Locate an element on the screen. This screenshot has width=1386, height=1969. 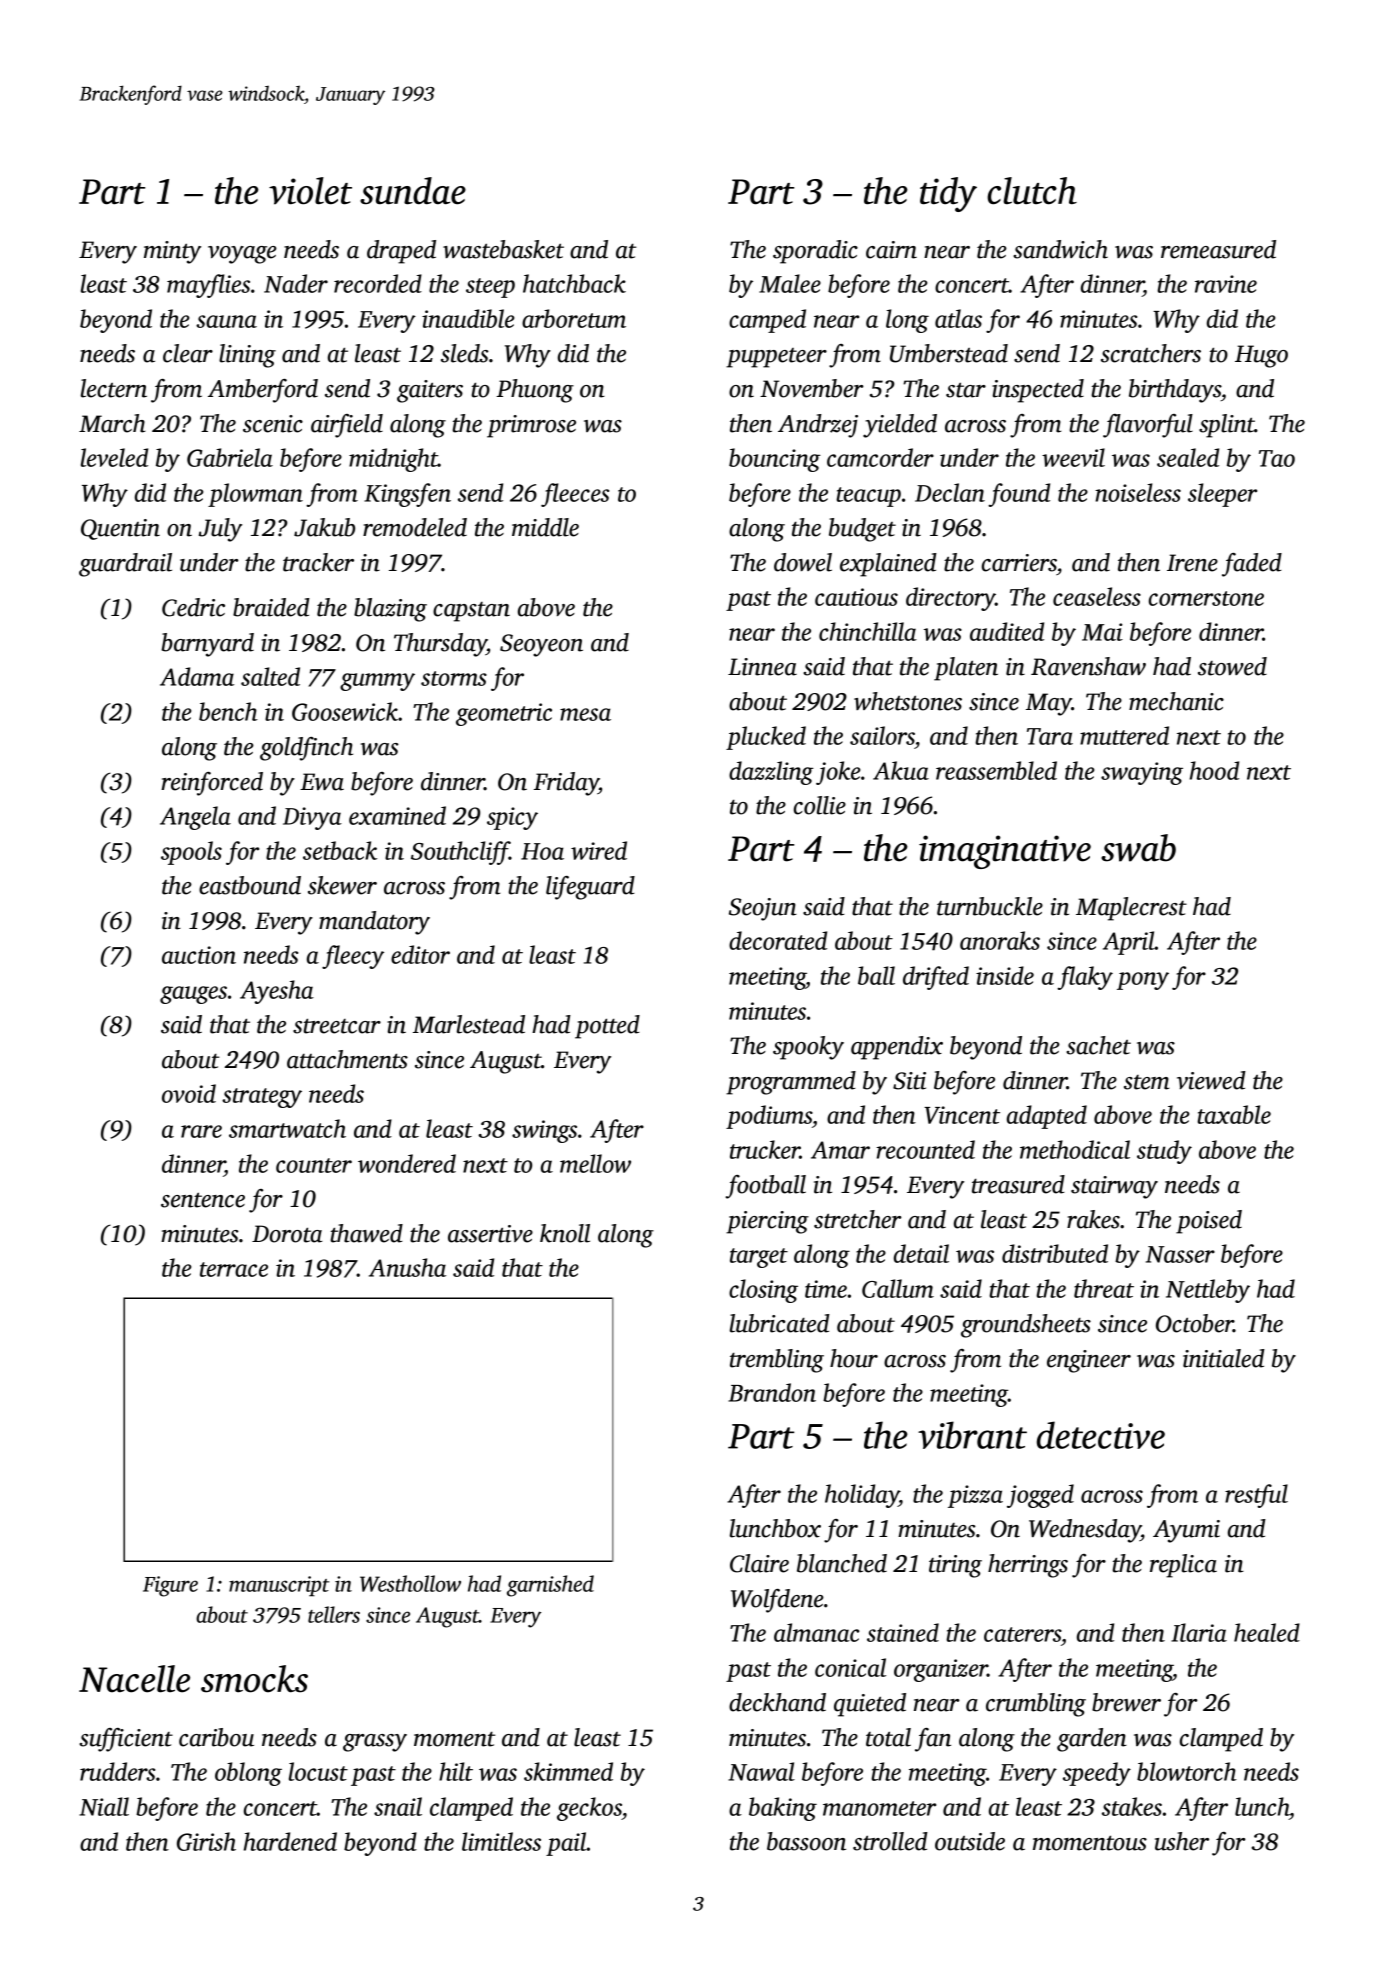
Adama is located at coordinates (197, 676).
